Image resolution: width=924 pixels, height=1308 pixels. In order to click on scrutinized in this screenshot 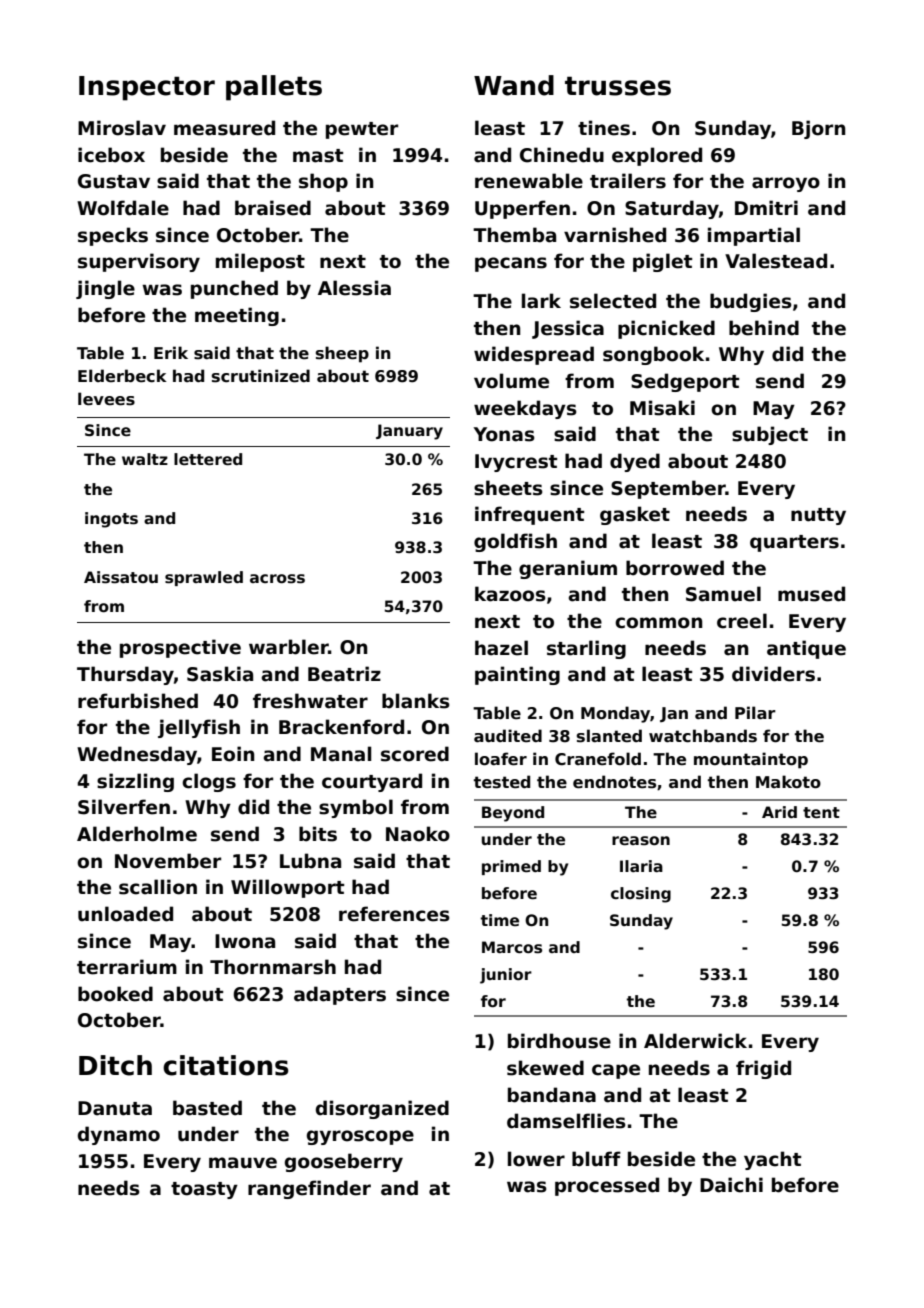, I will do `click(261, 376)`.
